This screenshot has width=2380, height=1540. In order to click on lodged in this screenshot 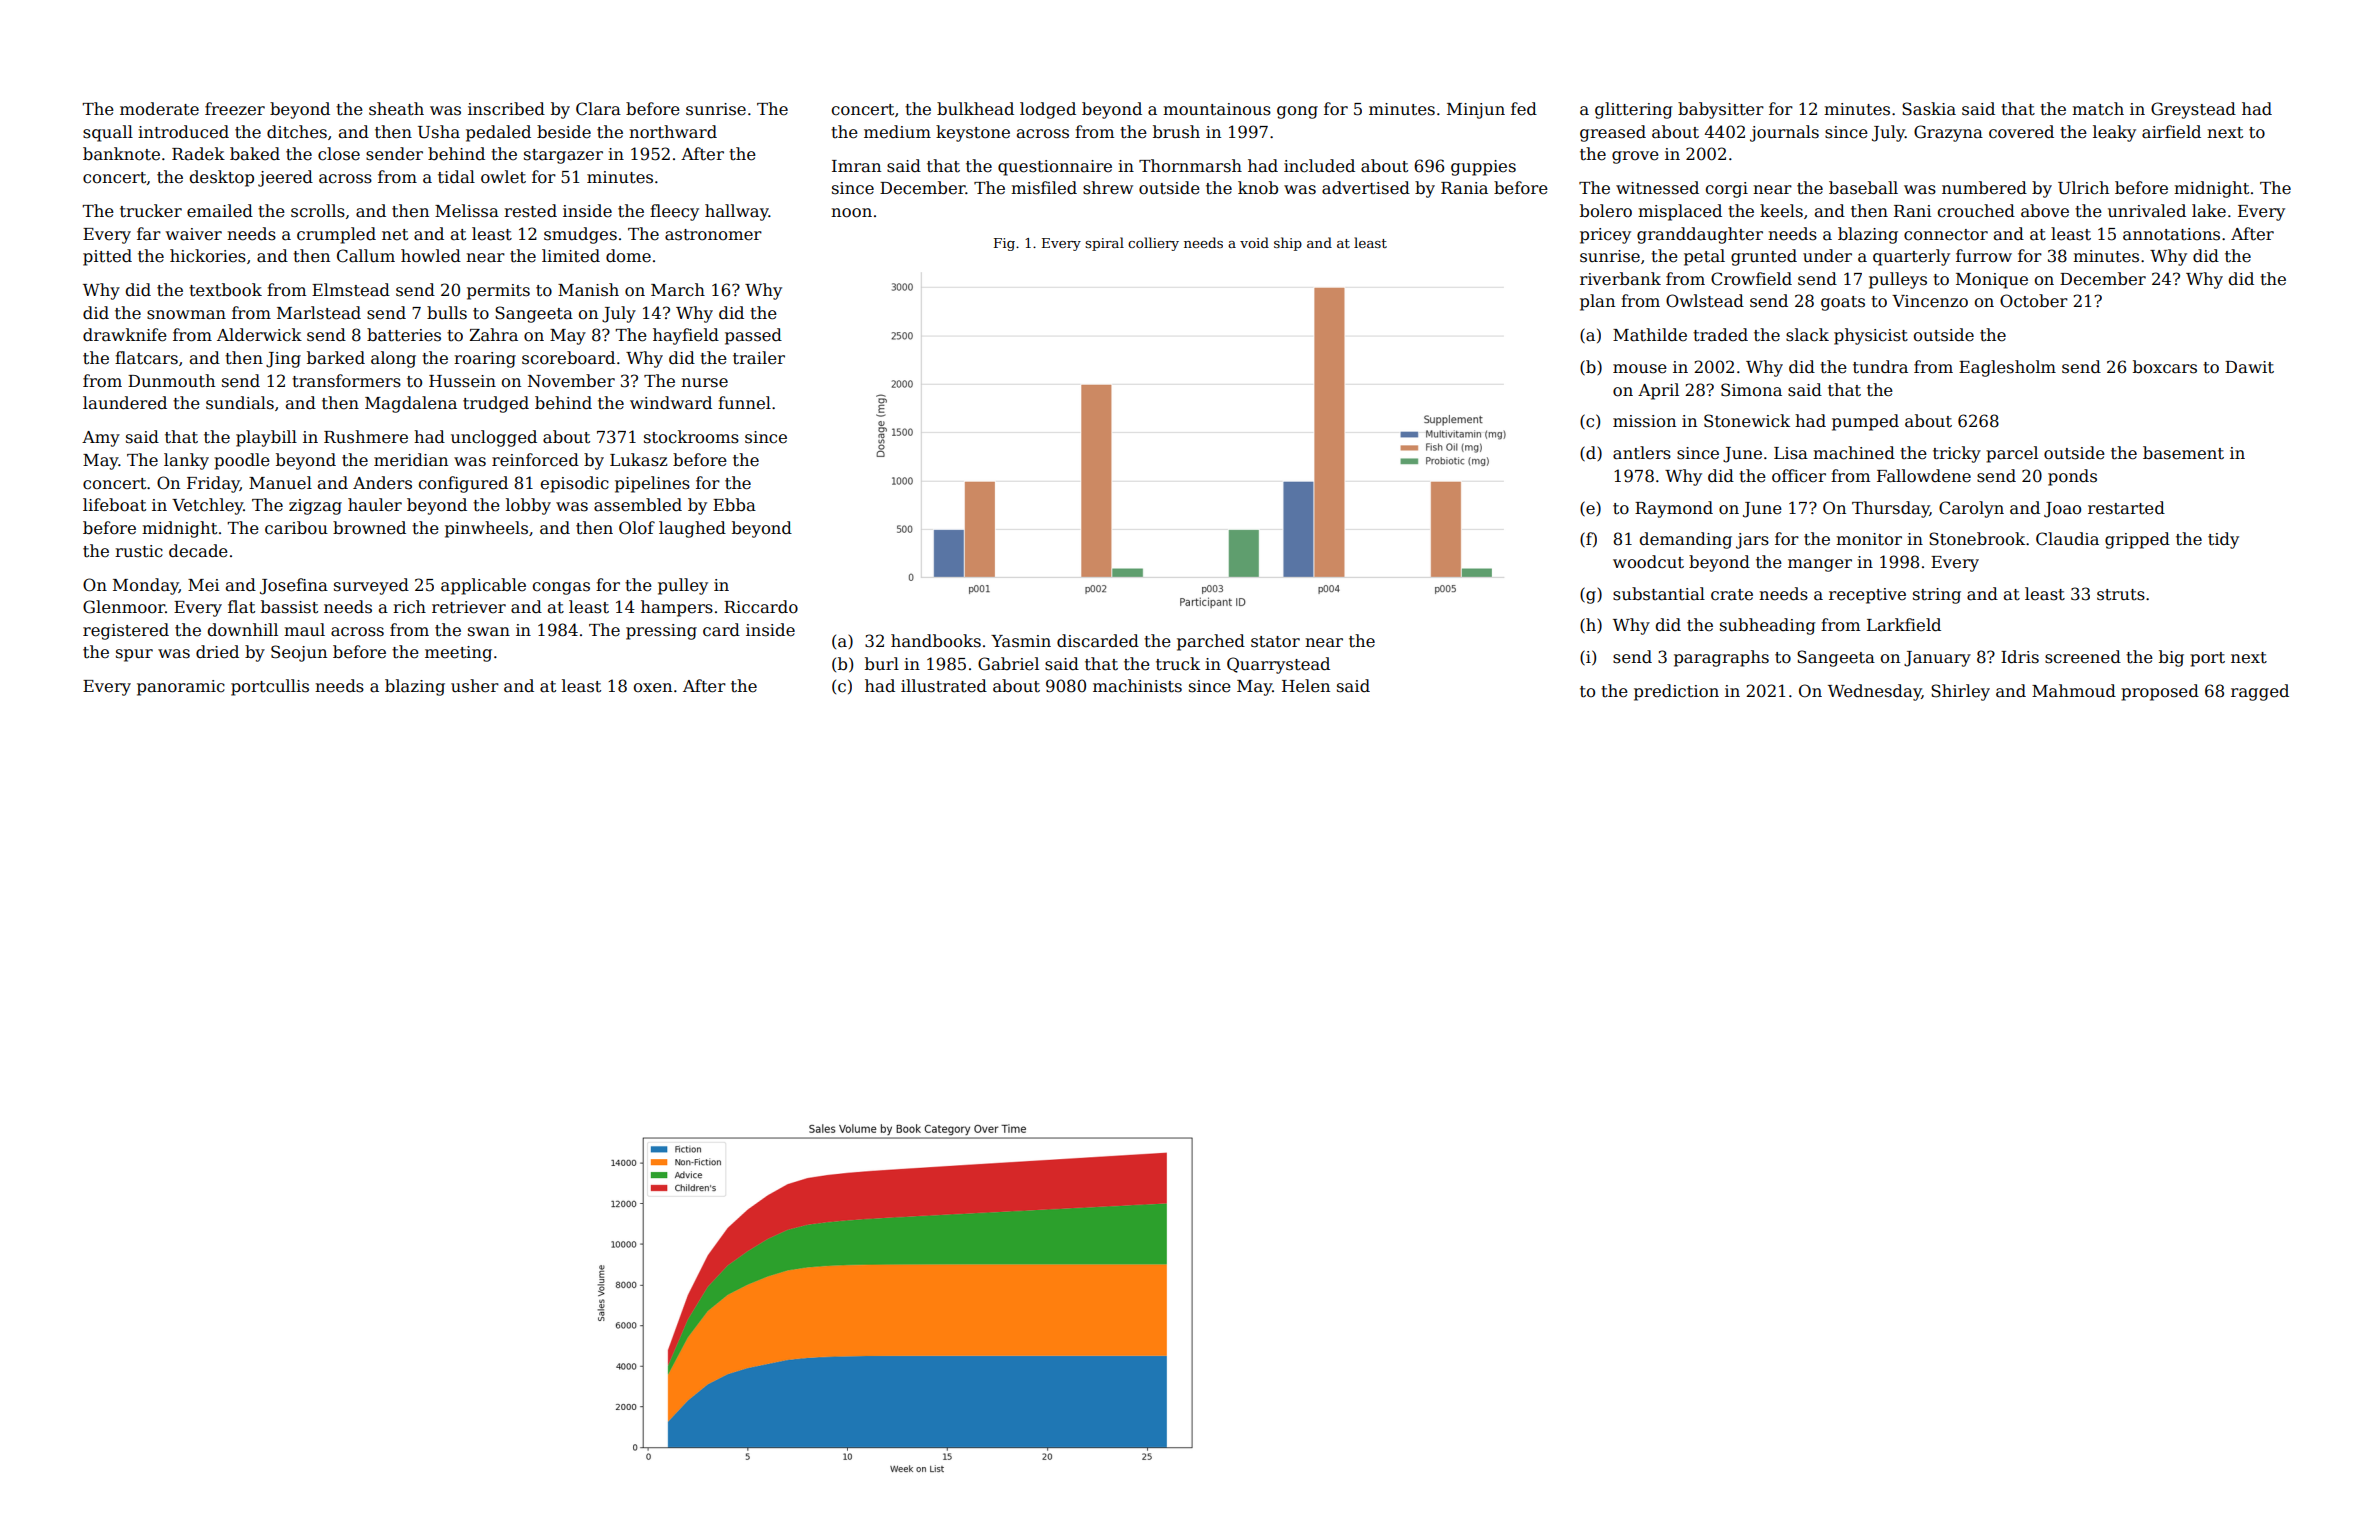, I will do `click(1048, 110)`.
